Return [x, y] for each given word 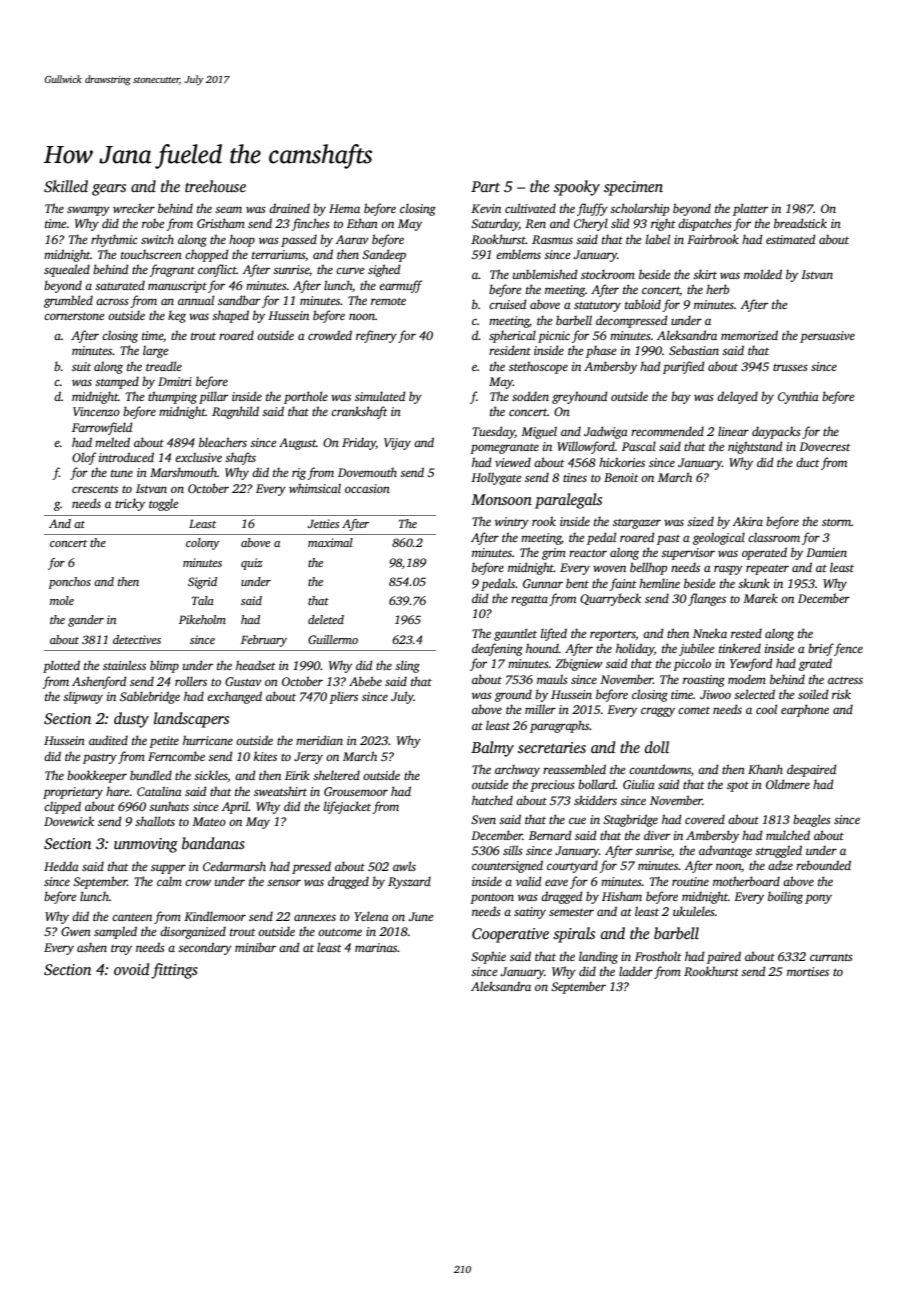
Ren [535, 223]
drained [289, 208]
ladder [636, 971]
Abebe [365, 681]
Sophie [488, 957]
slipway [83, 697]
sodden [530, 396]
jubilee [696, 649]
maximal [330, 542]
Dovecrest [825, 446]
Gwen [76, 931]
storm [836, 522]
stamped [117, 382]
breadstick [800, 223]
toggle [163, 504]
